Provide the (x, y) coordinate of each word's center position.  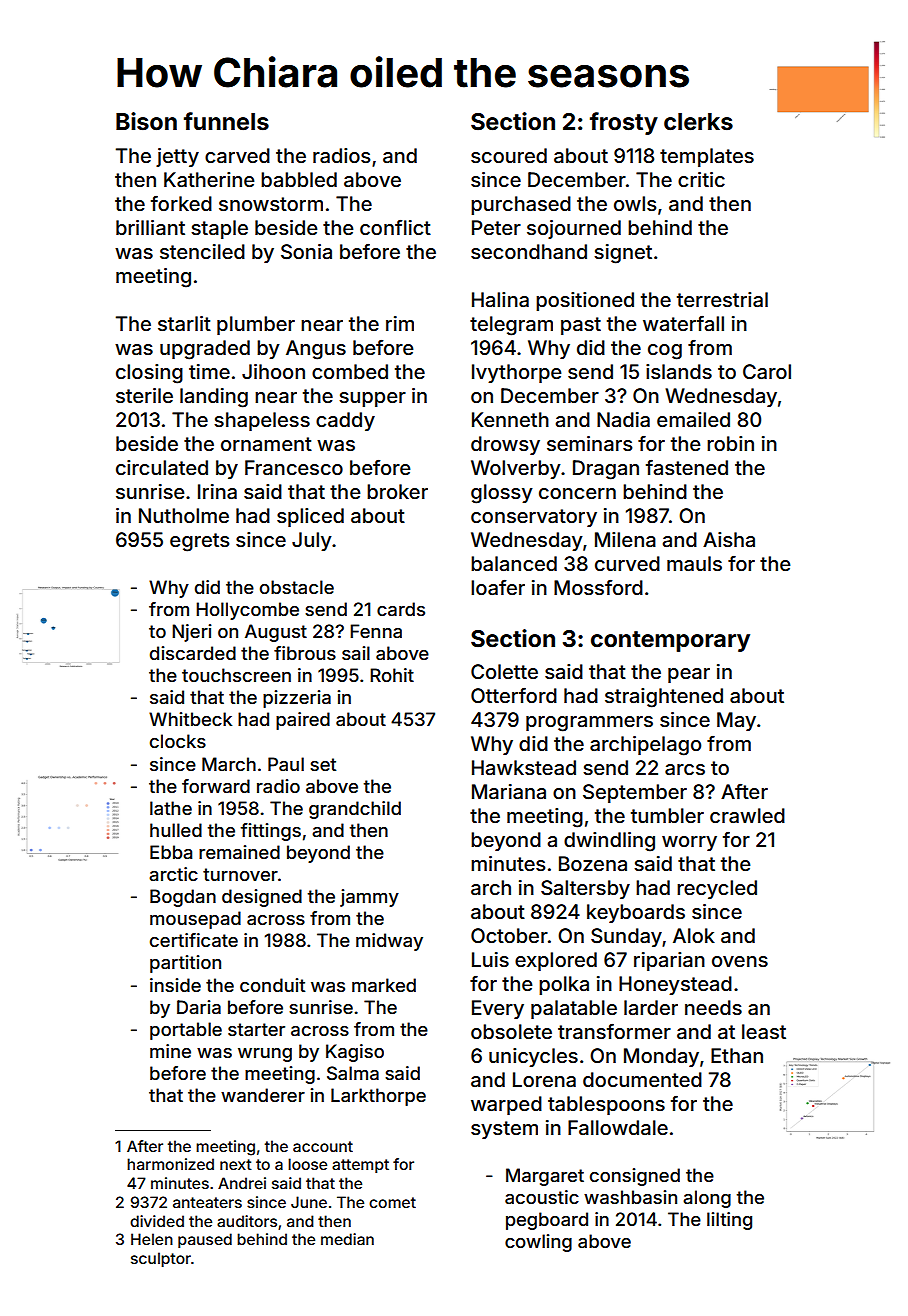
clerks (698, 122)
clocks (178, 741)
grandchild (355, 810)
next (236, 1164)
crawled (747, 815)
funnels (226, 121)
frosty (624, 123)
